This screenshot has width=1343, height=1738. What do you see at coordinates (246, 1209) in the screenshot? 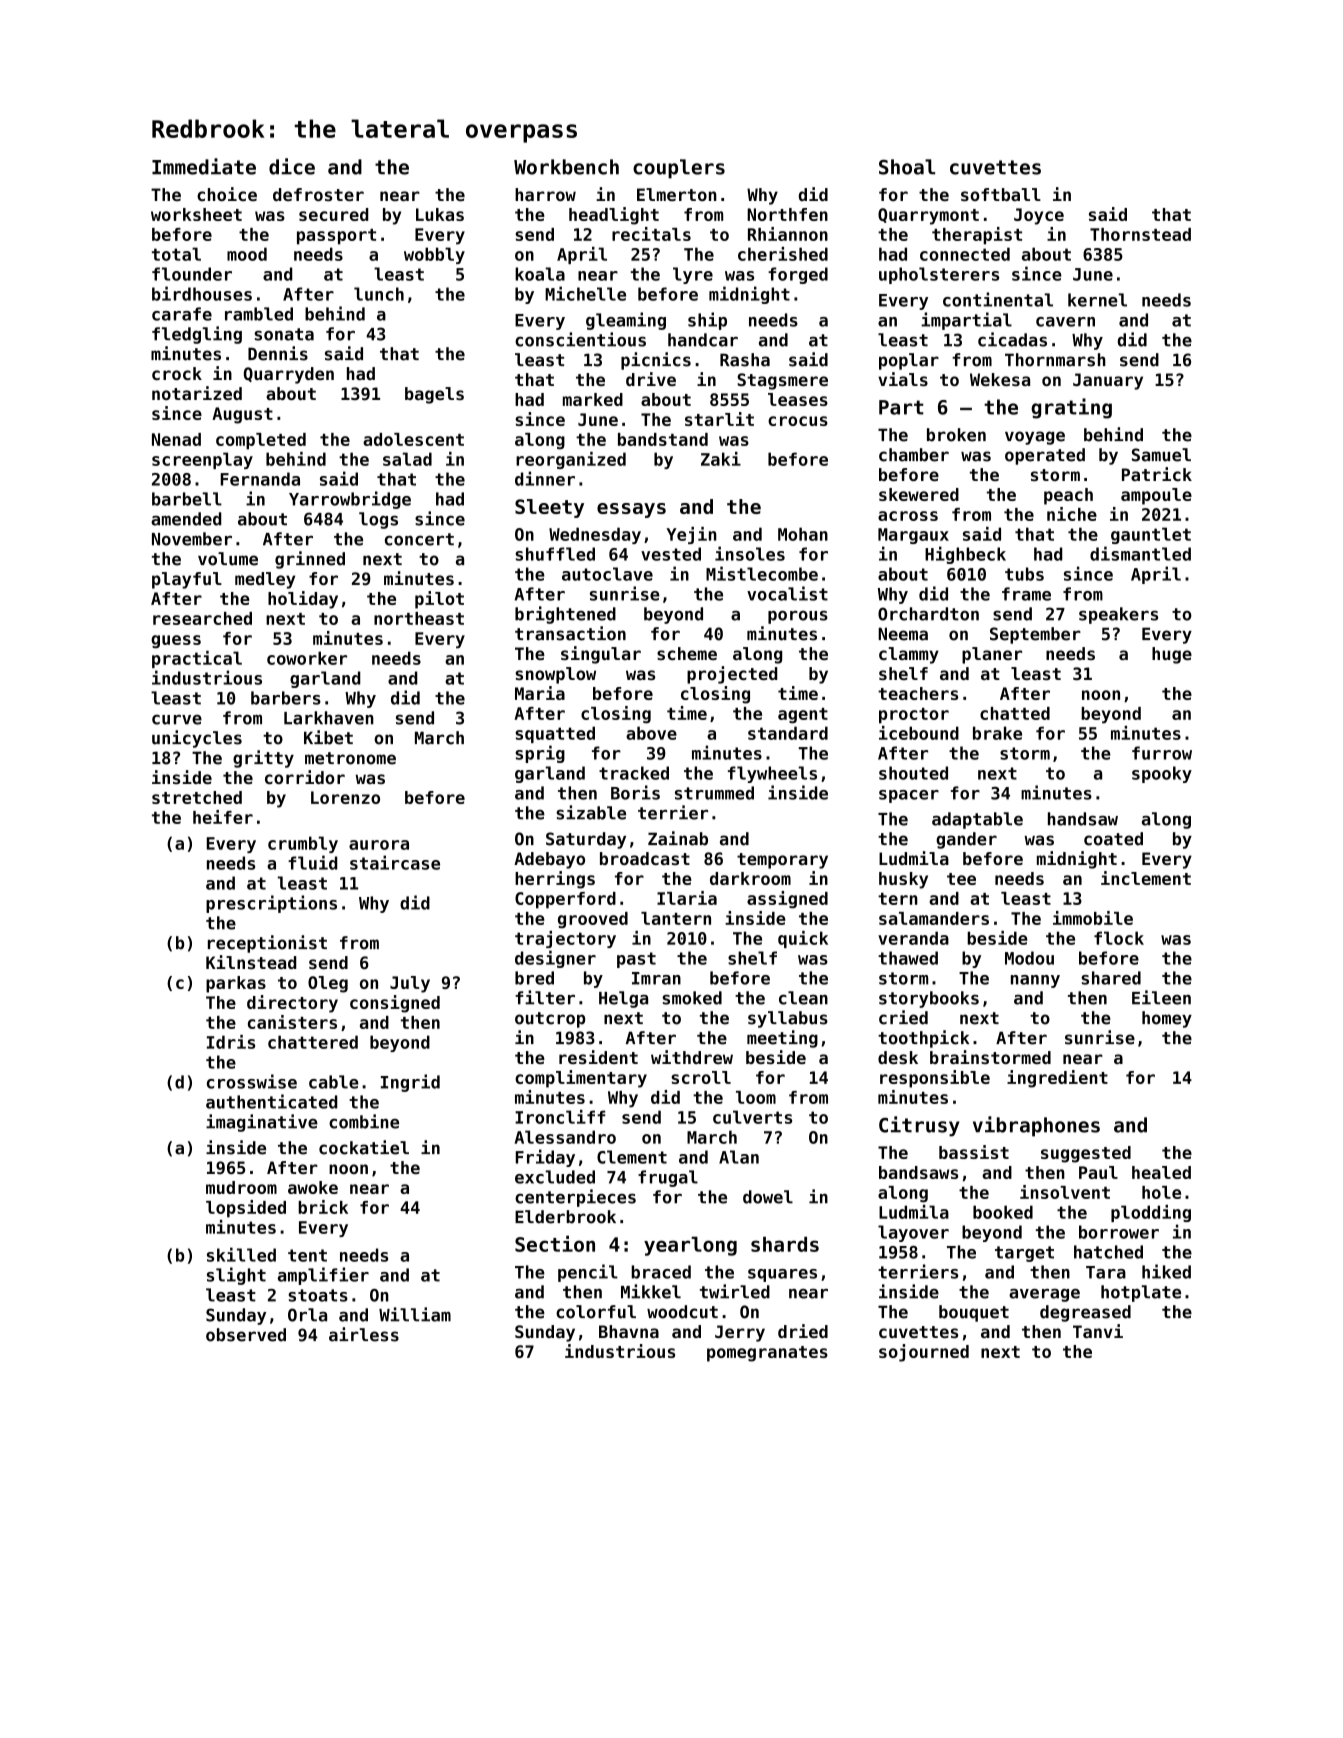
I see `lopsided` at bounding box center [246, 1209].
